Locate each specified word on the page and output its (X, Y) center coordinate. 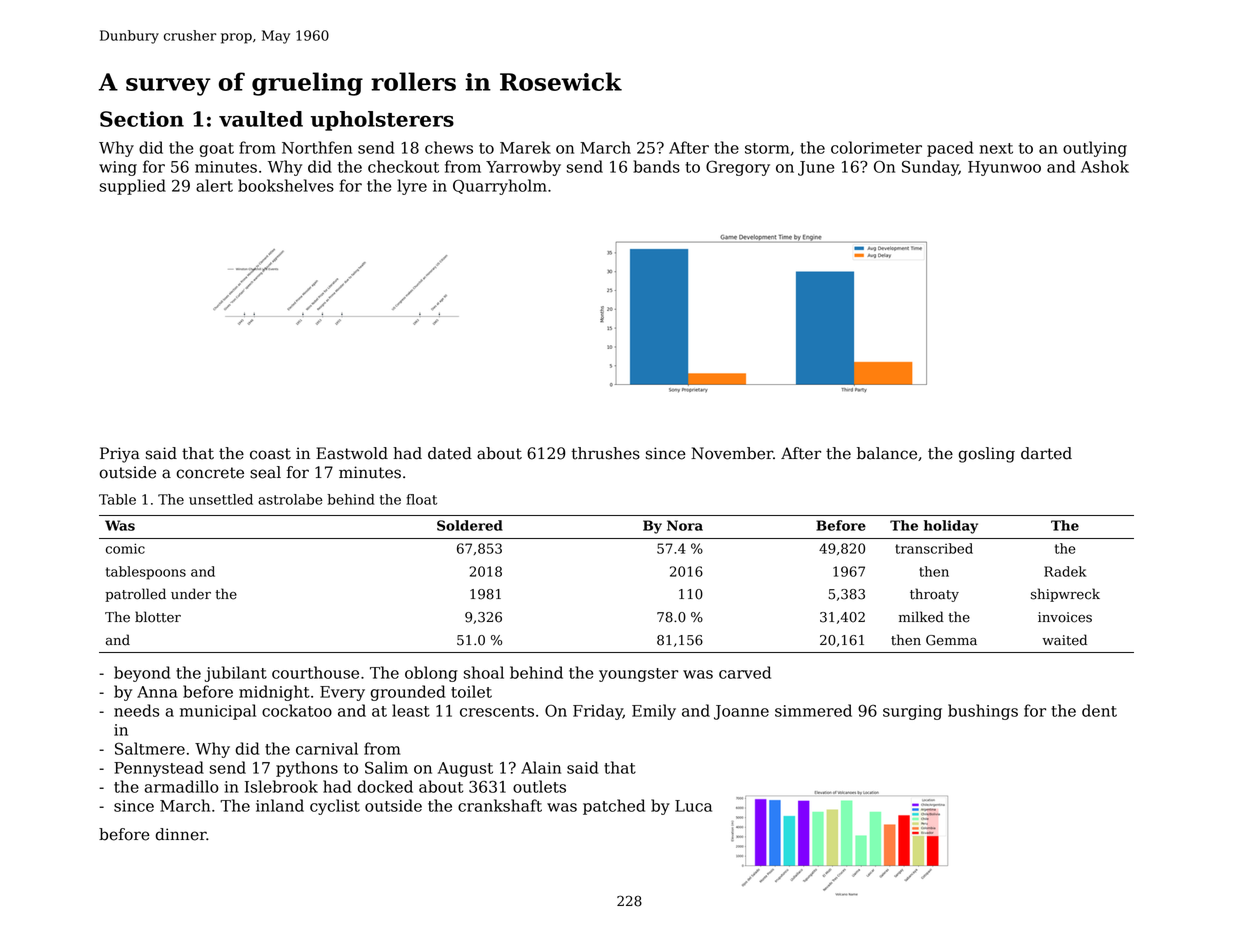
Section (142, 119)
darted (1046, 453)
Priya (120, 455)
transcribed (934, 548)
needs (136, 710)
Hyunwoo (1004, 168)
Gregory (738, 168)
